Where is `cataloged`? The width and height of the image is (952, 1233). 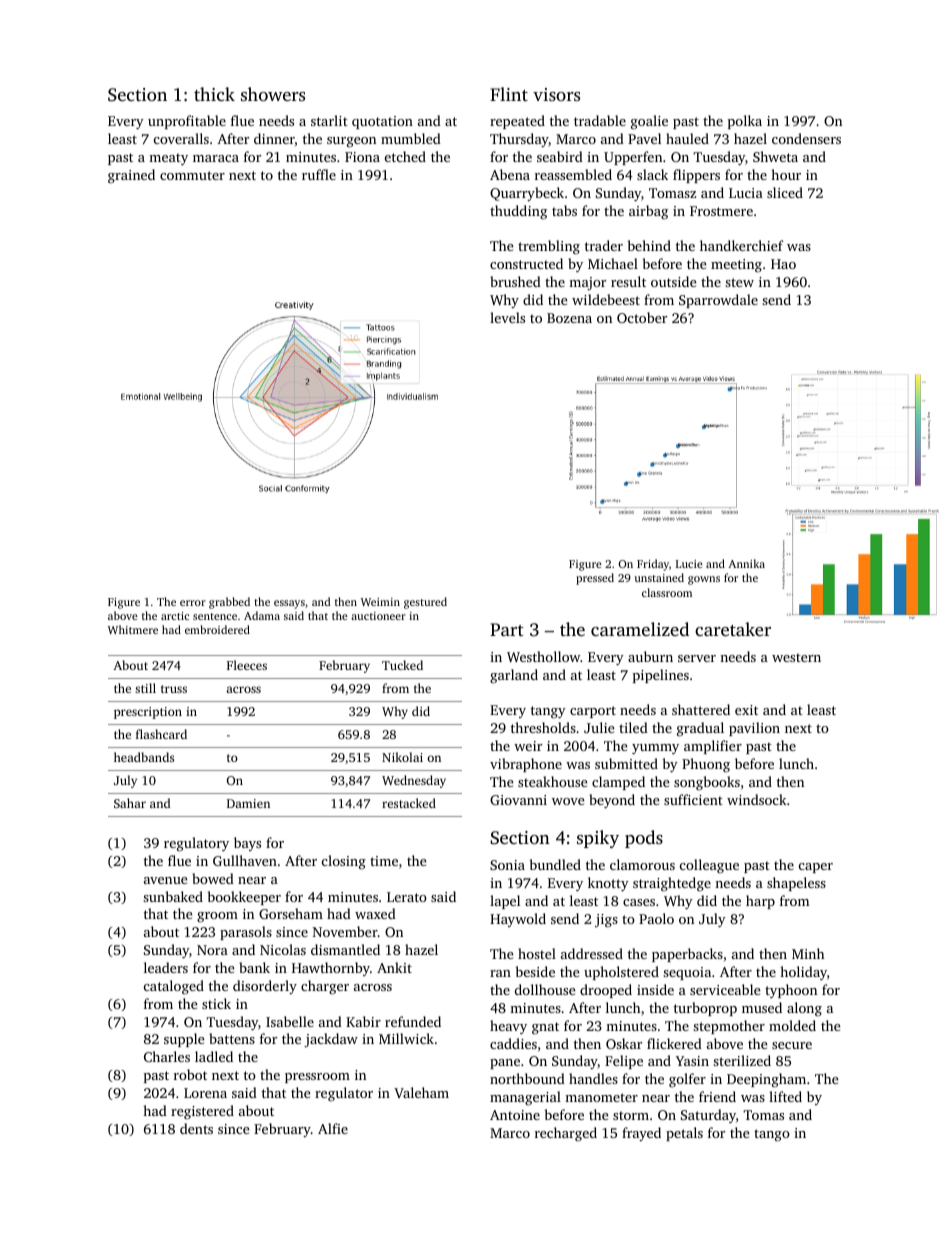 cataloged is located at coordinates (174, 987).
